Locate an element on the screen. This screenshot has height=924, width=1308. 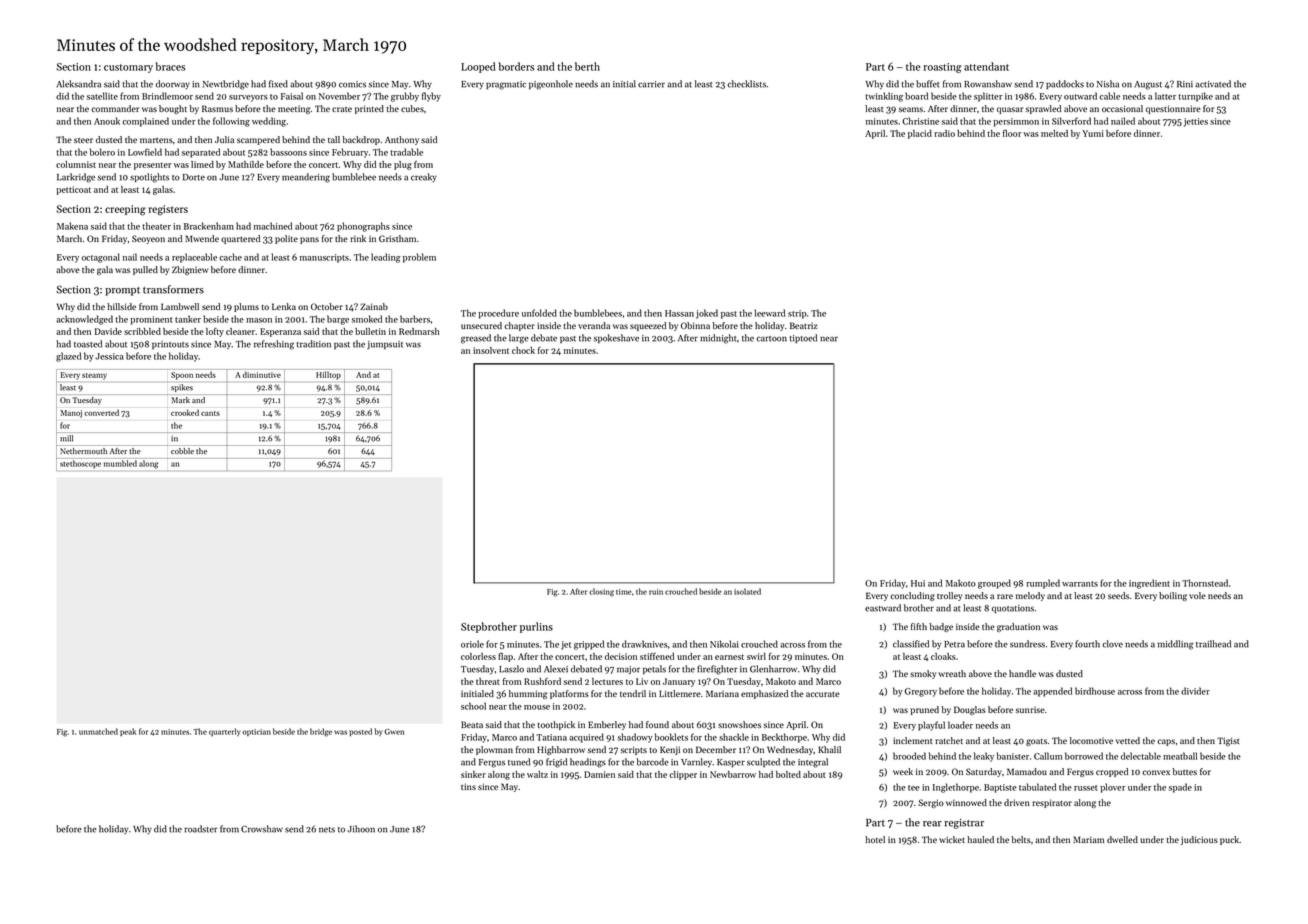
jetties is located at coordinates (1196, 122).
